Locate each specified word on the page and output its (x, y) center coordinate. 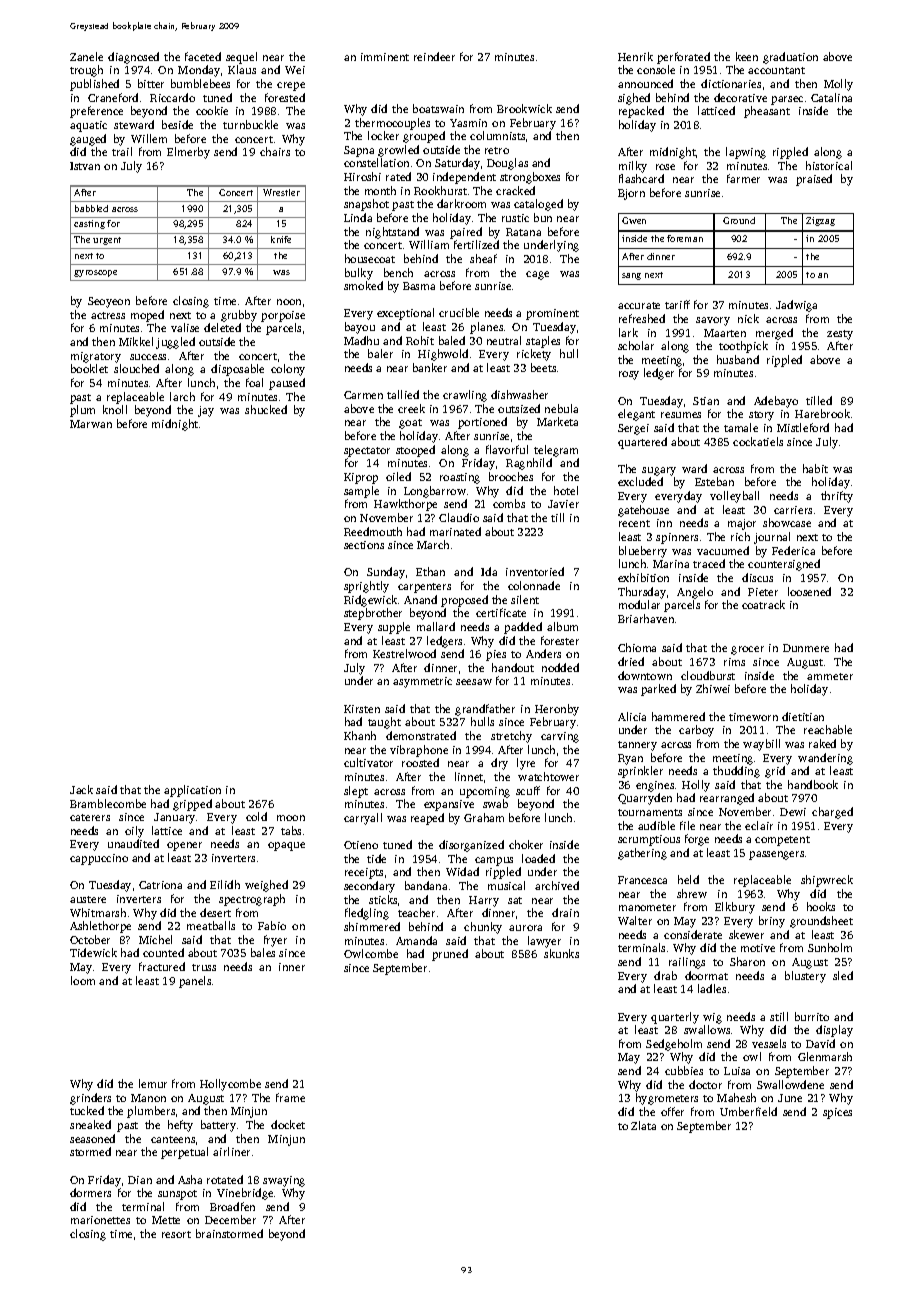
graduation (790, 58)
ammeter (830, 676)
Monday (199, 71)
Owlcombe (371, 953)
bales (263, 952)
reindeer (434, 56)
